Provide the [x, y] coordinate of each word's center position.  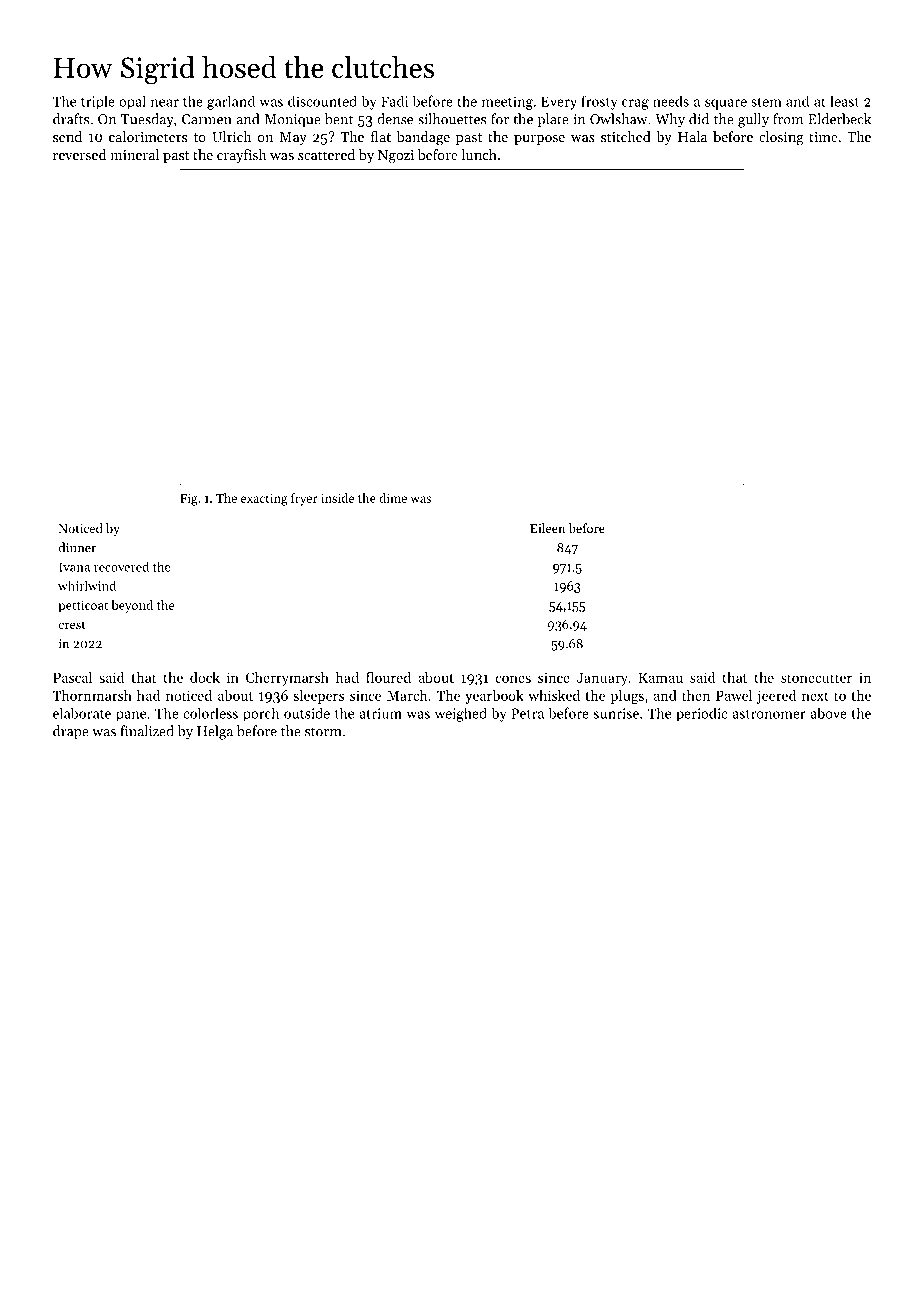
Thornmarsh [92, 695]
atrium [380, 713]
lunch [479, 154]
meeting [507, 103]
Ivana [74, 567]
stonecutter [816, 678]
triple [98, 102]
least [844, 101]
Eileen [547, 528]
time [823, 137]
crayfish [242, 156]
